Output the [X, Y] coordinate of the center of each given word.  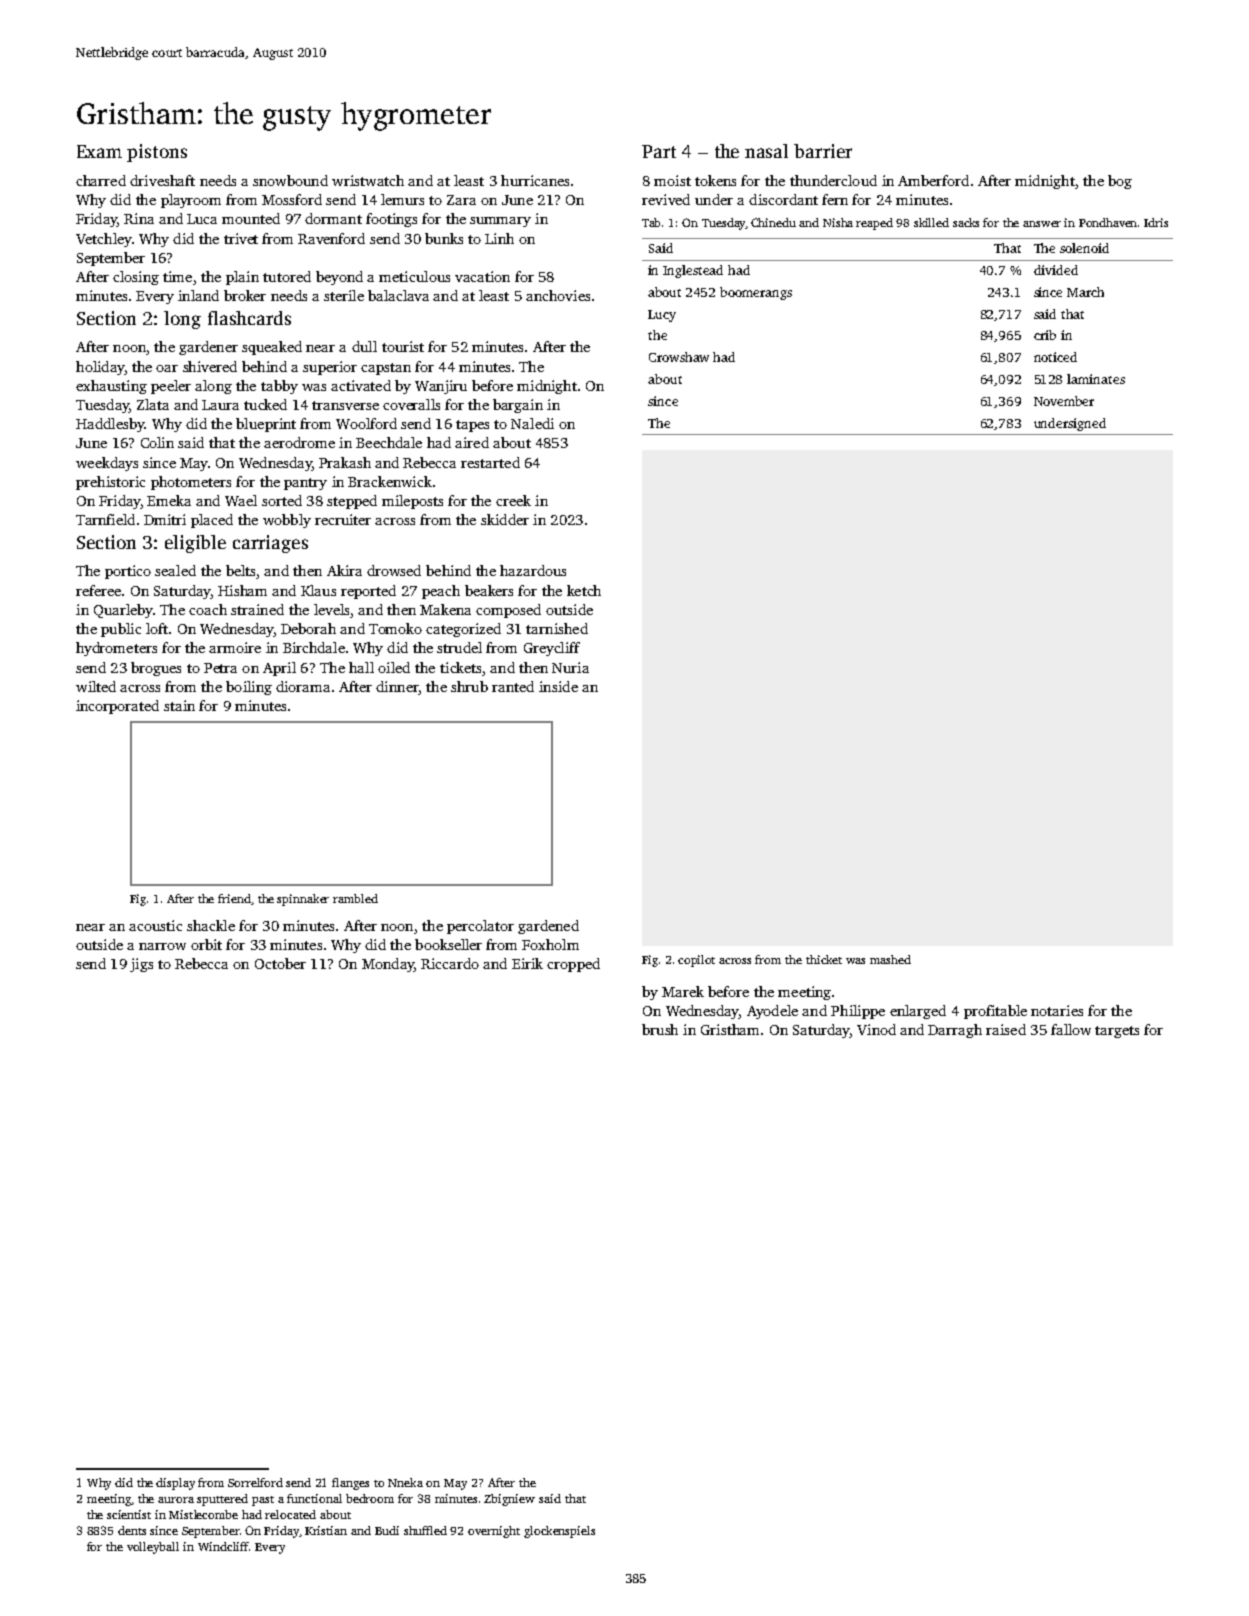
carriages [270, 544]
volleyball [153, 1548]
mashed [890, 959]
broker [245, 295]
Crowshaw [679, 357]
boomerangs [756, 293]
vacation [482, 276]
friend [234, 898]
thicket [824, 959]
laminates [1096, 379]
